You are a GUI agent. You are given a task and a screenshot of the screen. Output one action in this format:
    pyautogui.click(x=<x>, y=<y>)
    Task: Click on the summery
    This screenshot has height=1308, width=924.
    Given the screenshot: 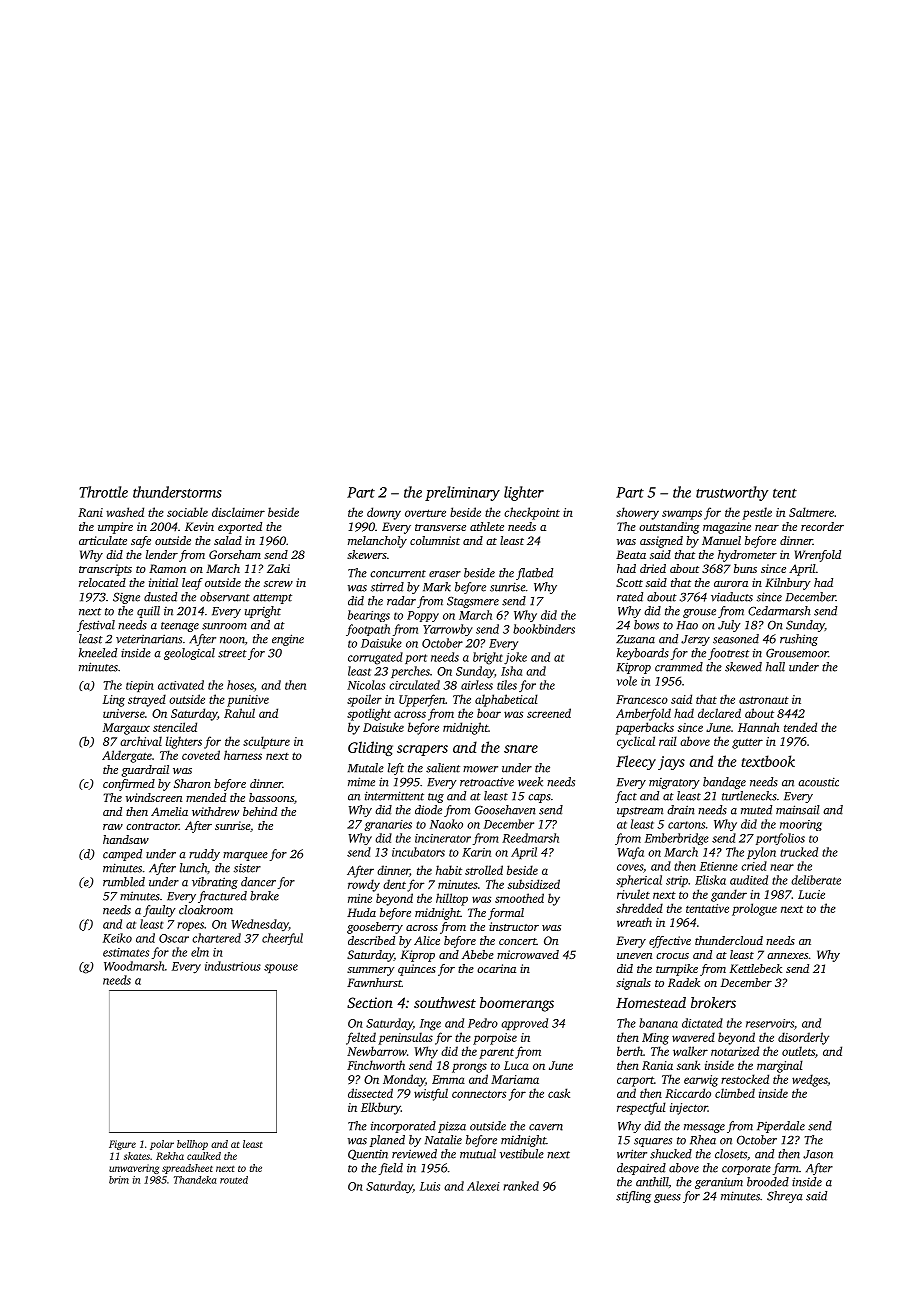 What is the action you would take?
    pyautogui.click(x=371, y=971)
